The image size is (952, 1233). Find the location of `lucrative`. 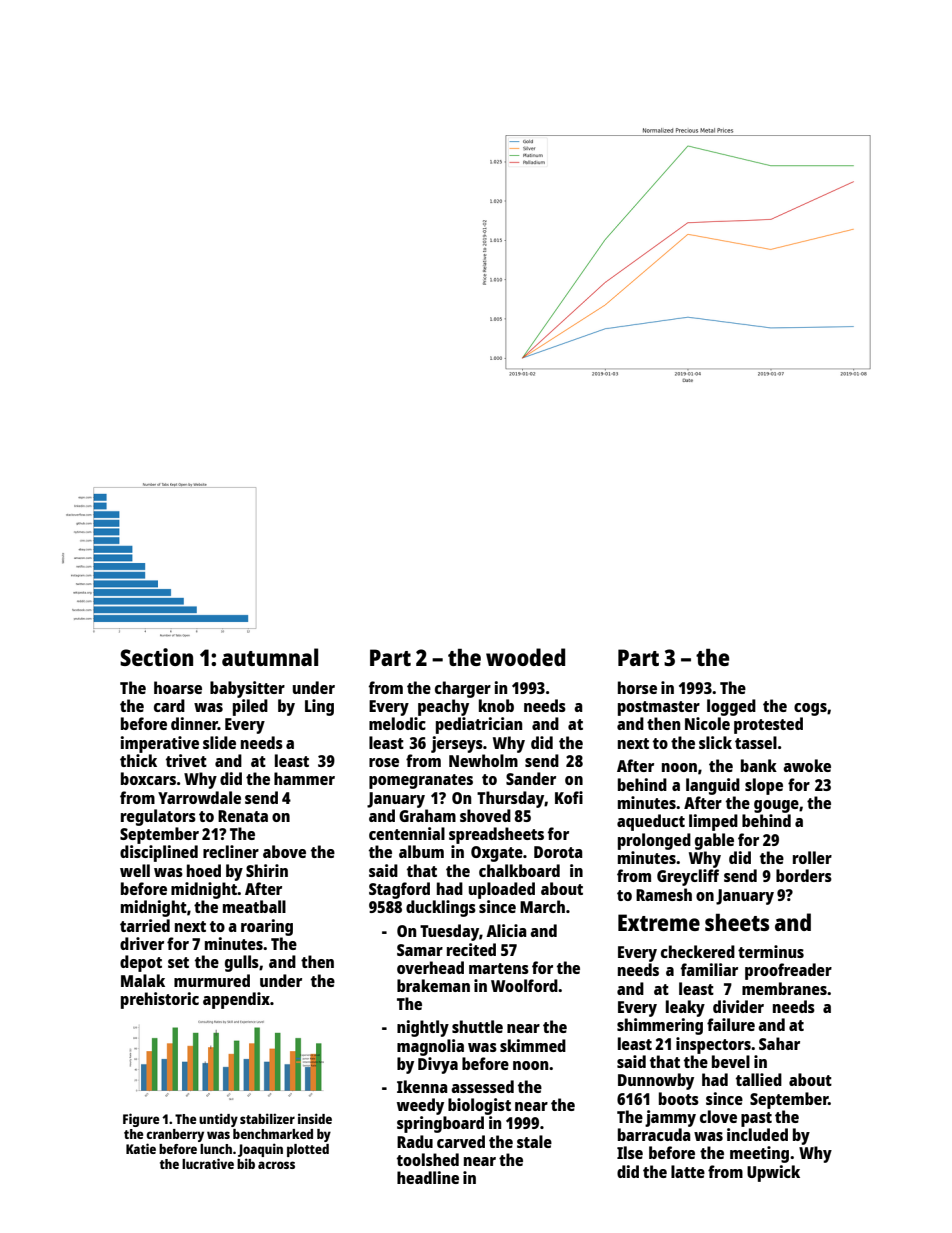

lucrative is located at coordinates (208, 1163).
